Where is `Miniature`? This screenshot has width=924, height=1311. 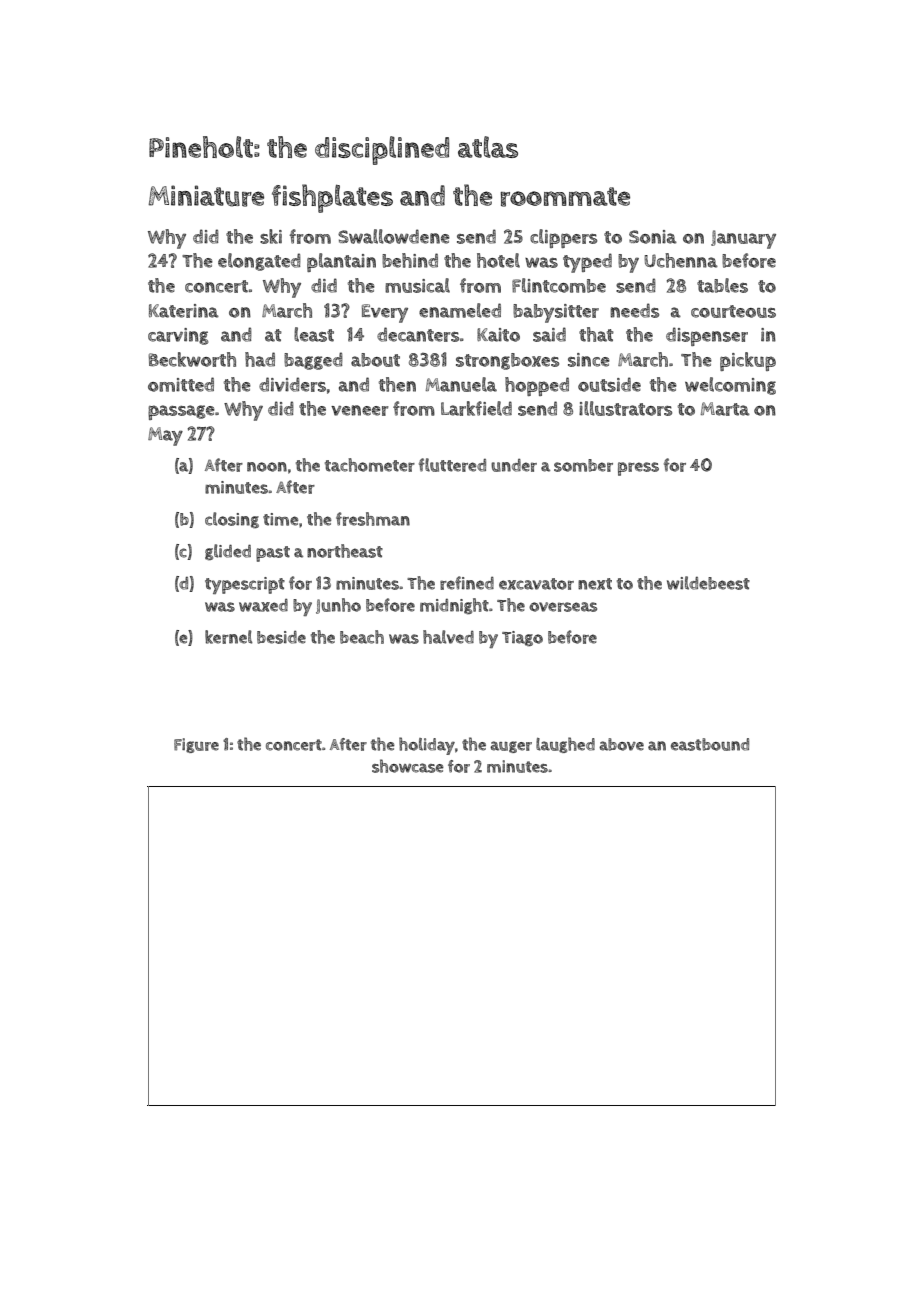
Miniature is located at coordinates (206, 196).
